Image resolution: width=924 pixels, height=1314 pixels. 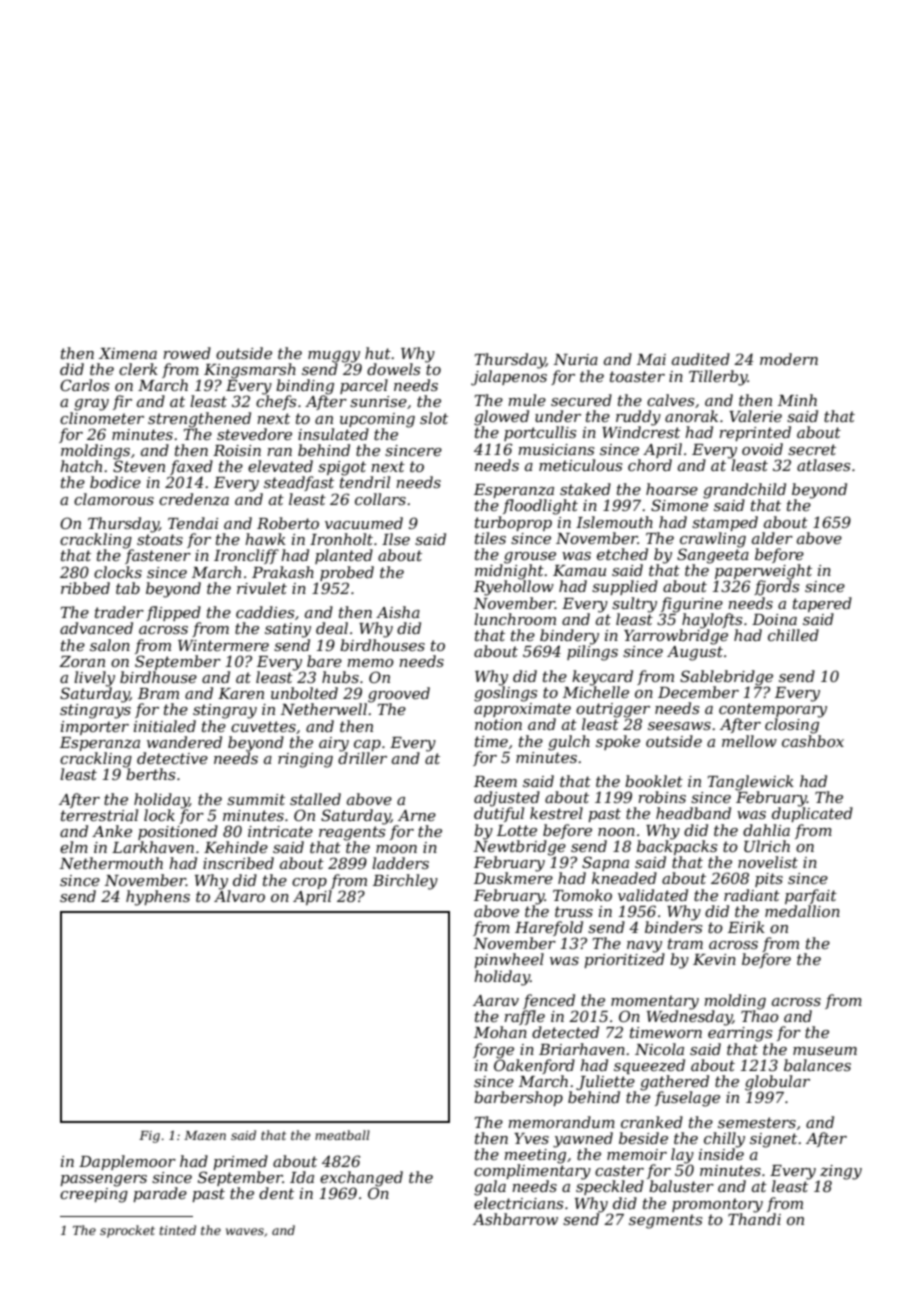 I want to click on cashbox, so click(x=813, y=741).
